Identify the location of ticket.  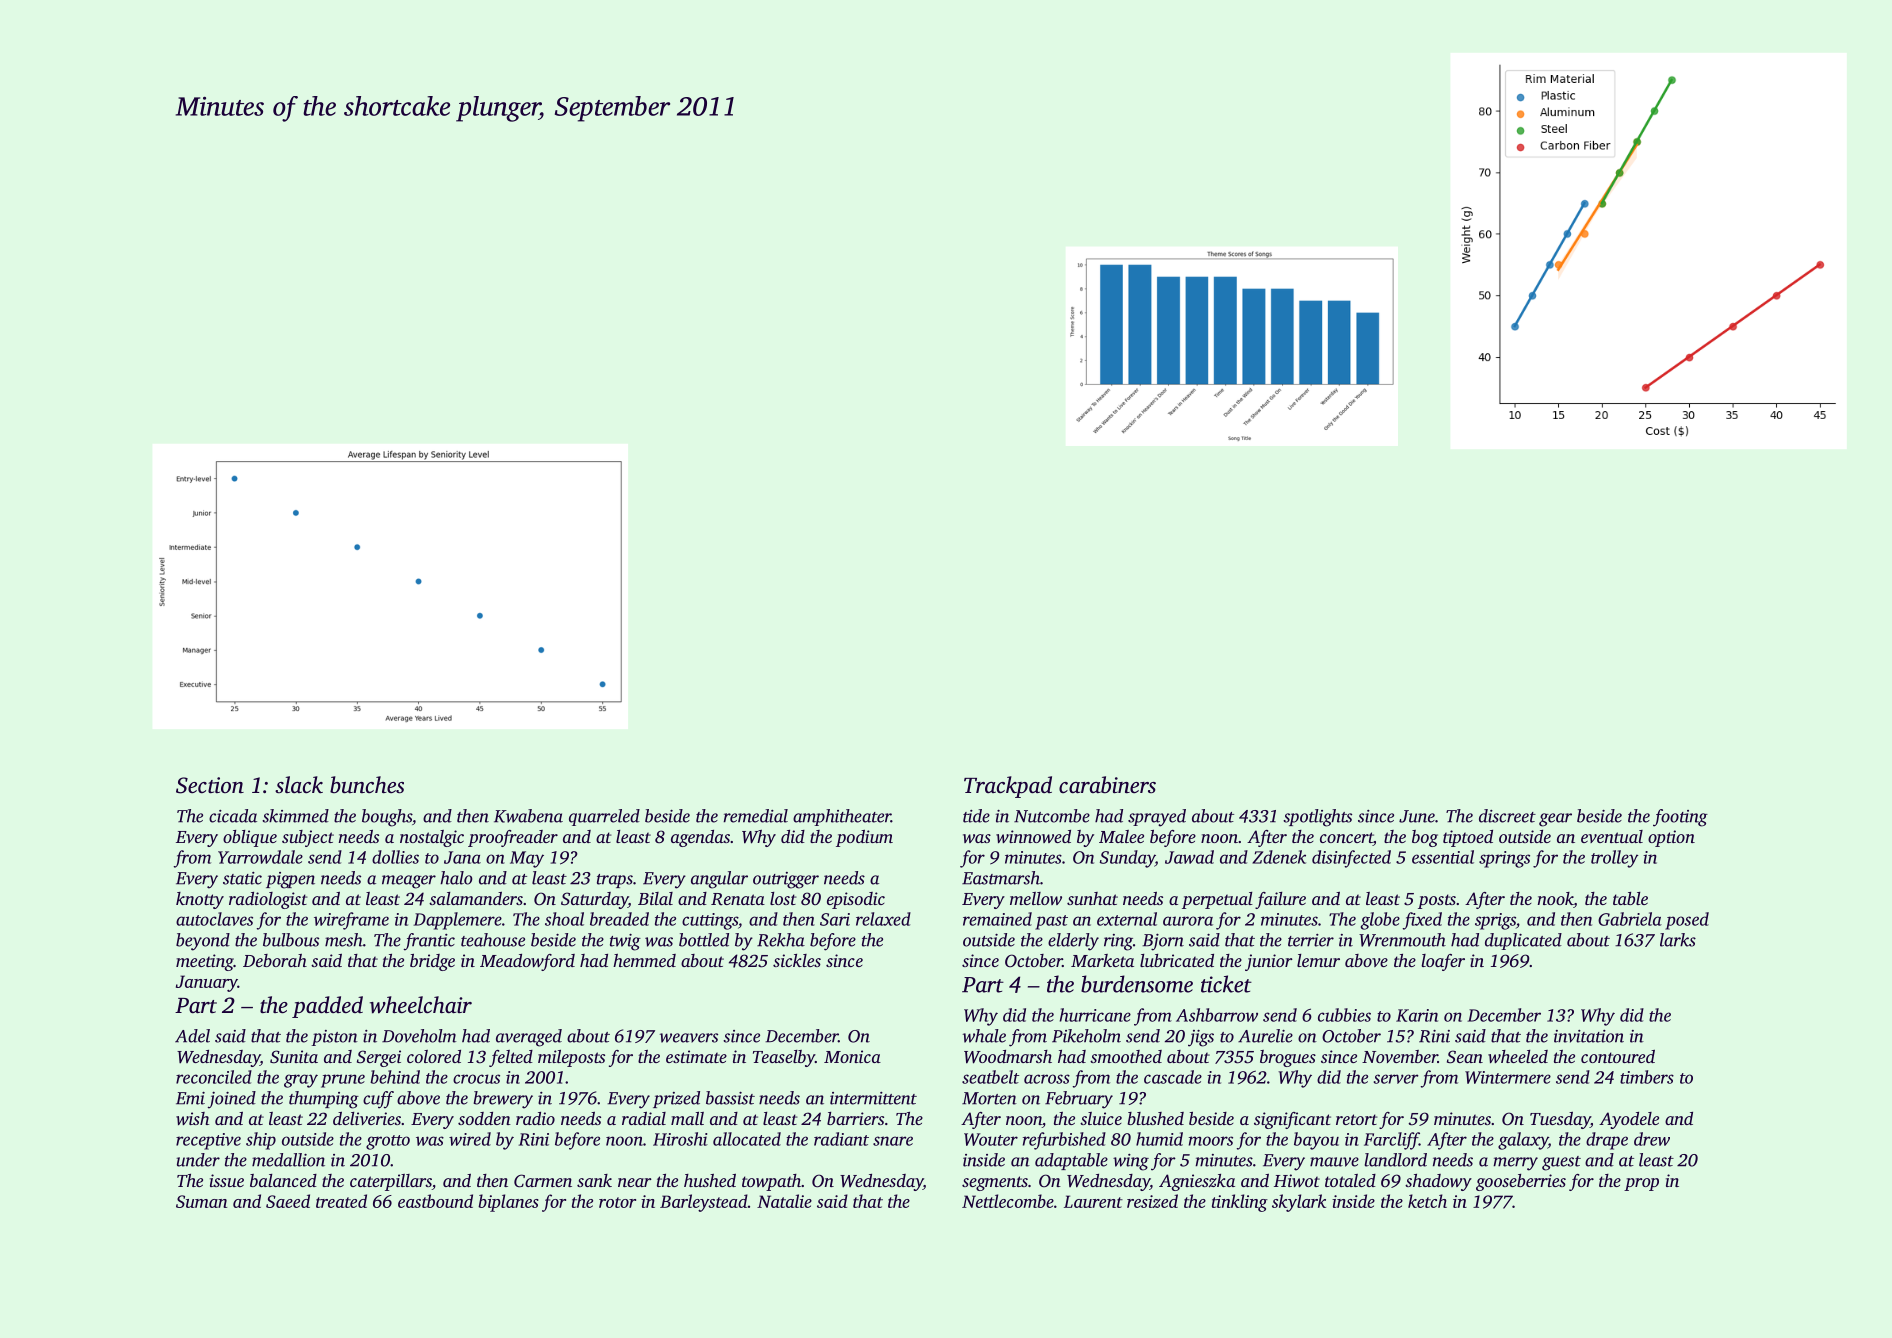
(1226, 984).
